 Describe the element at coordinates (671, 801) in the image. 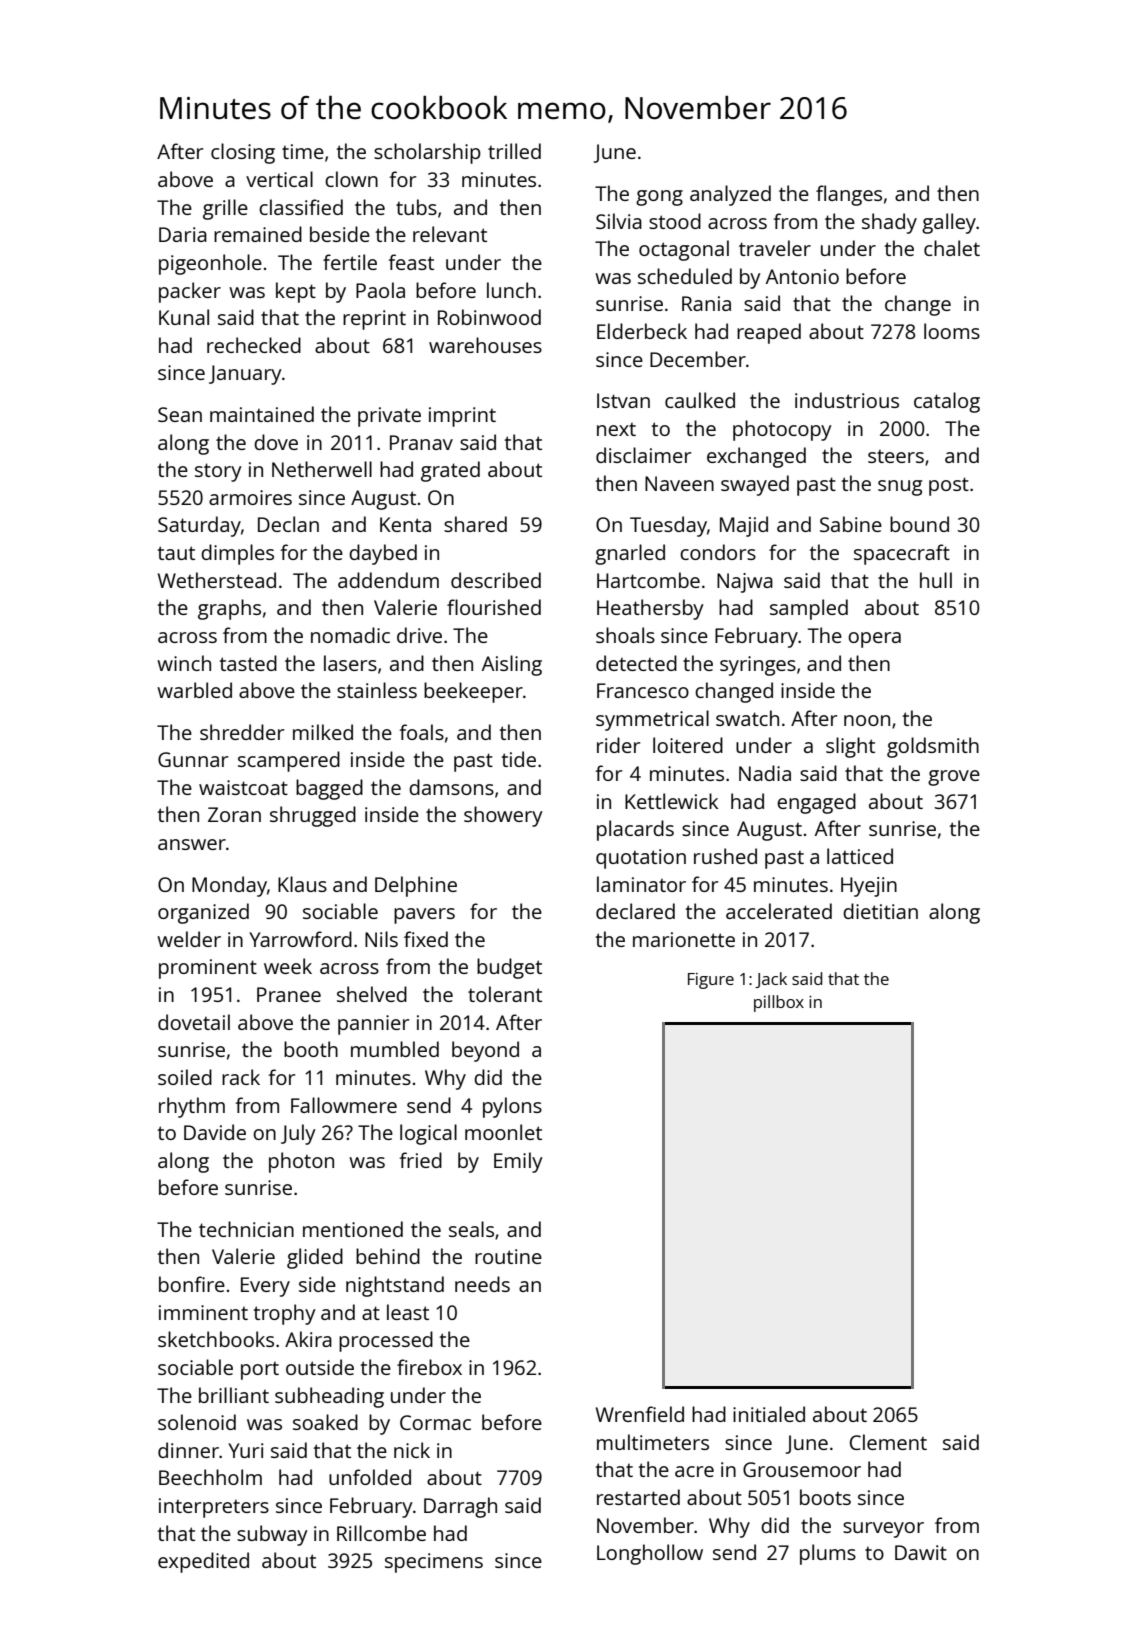

I see `Kettlewick` at that location.
